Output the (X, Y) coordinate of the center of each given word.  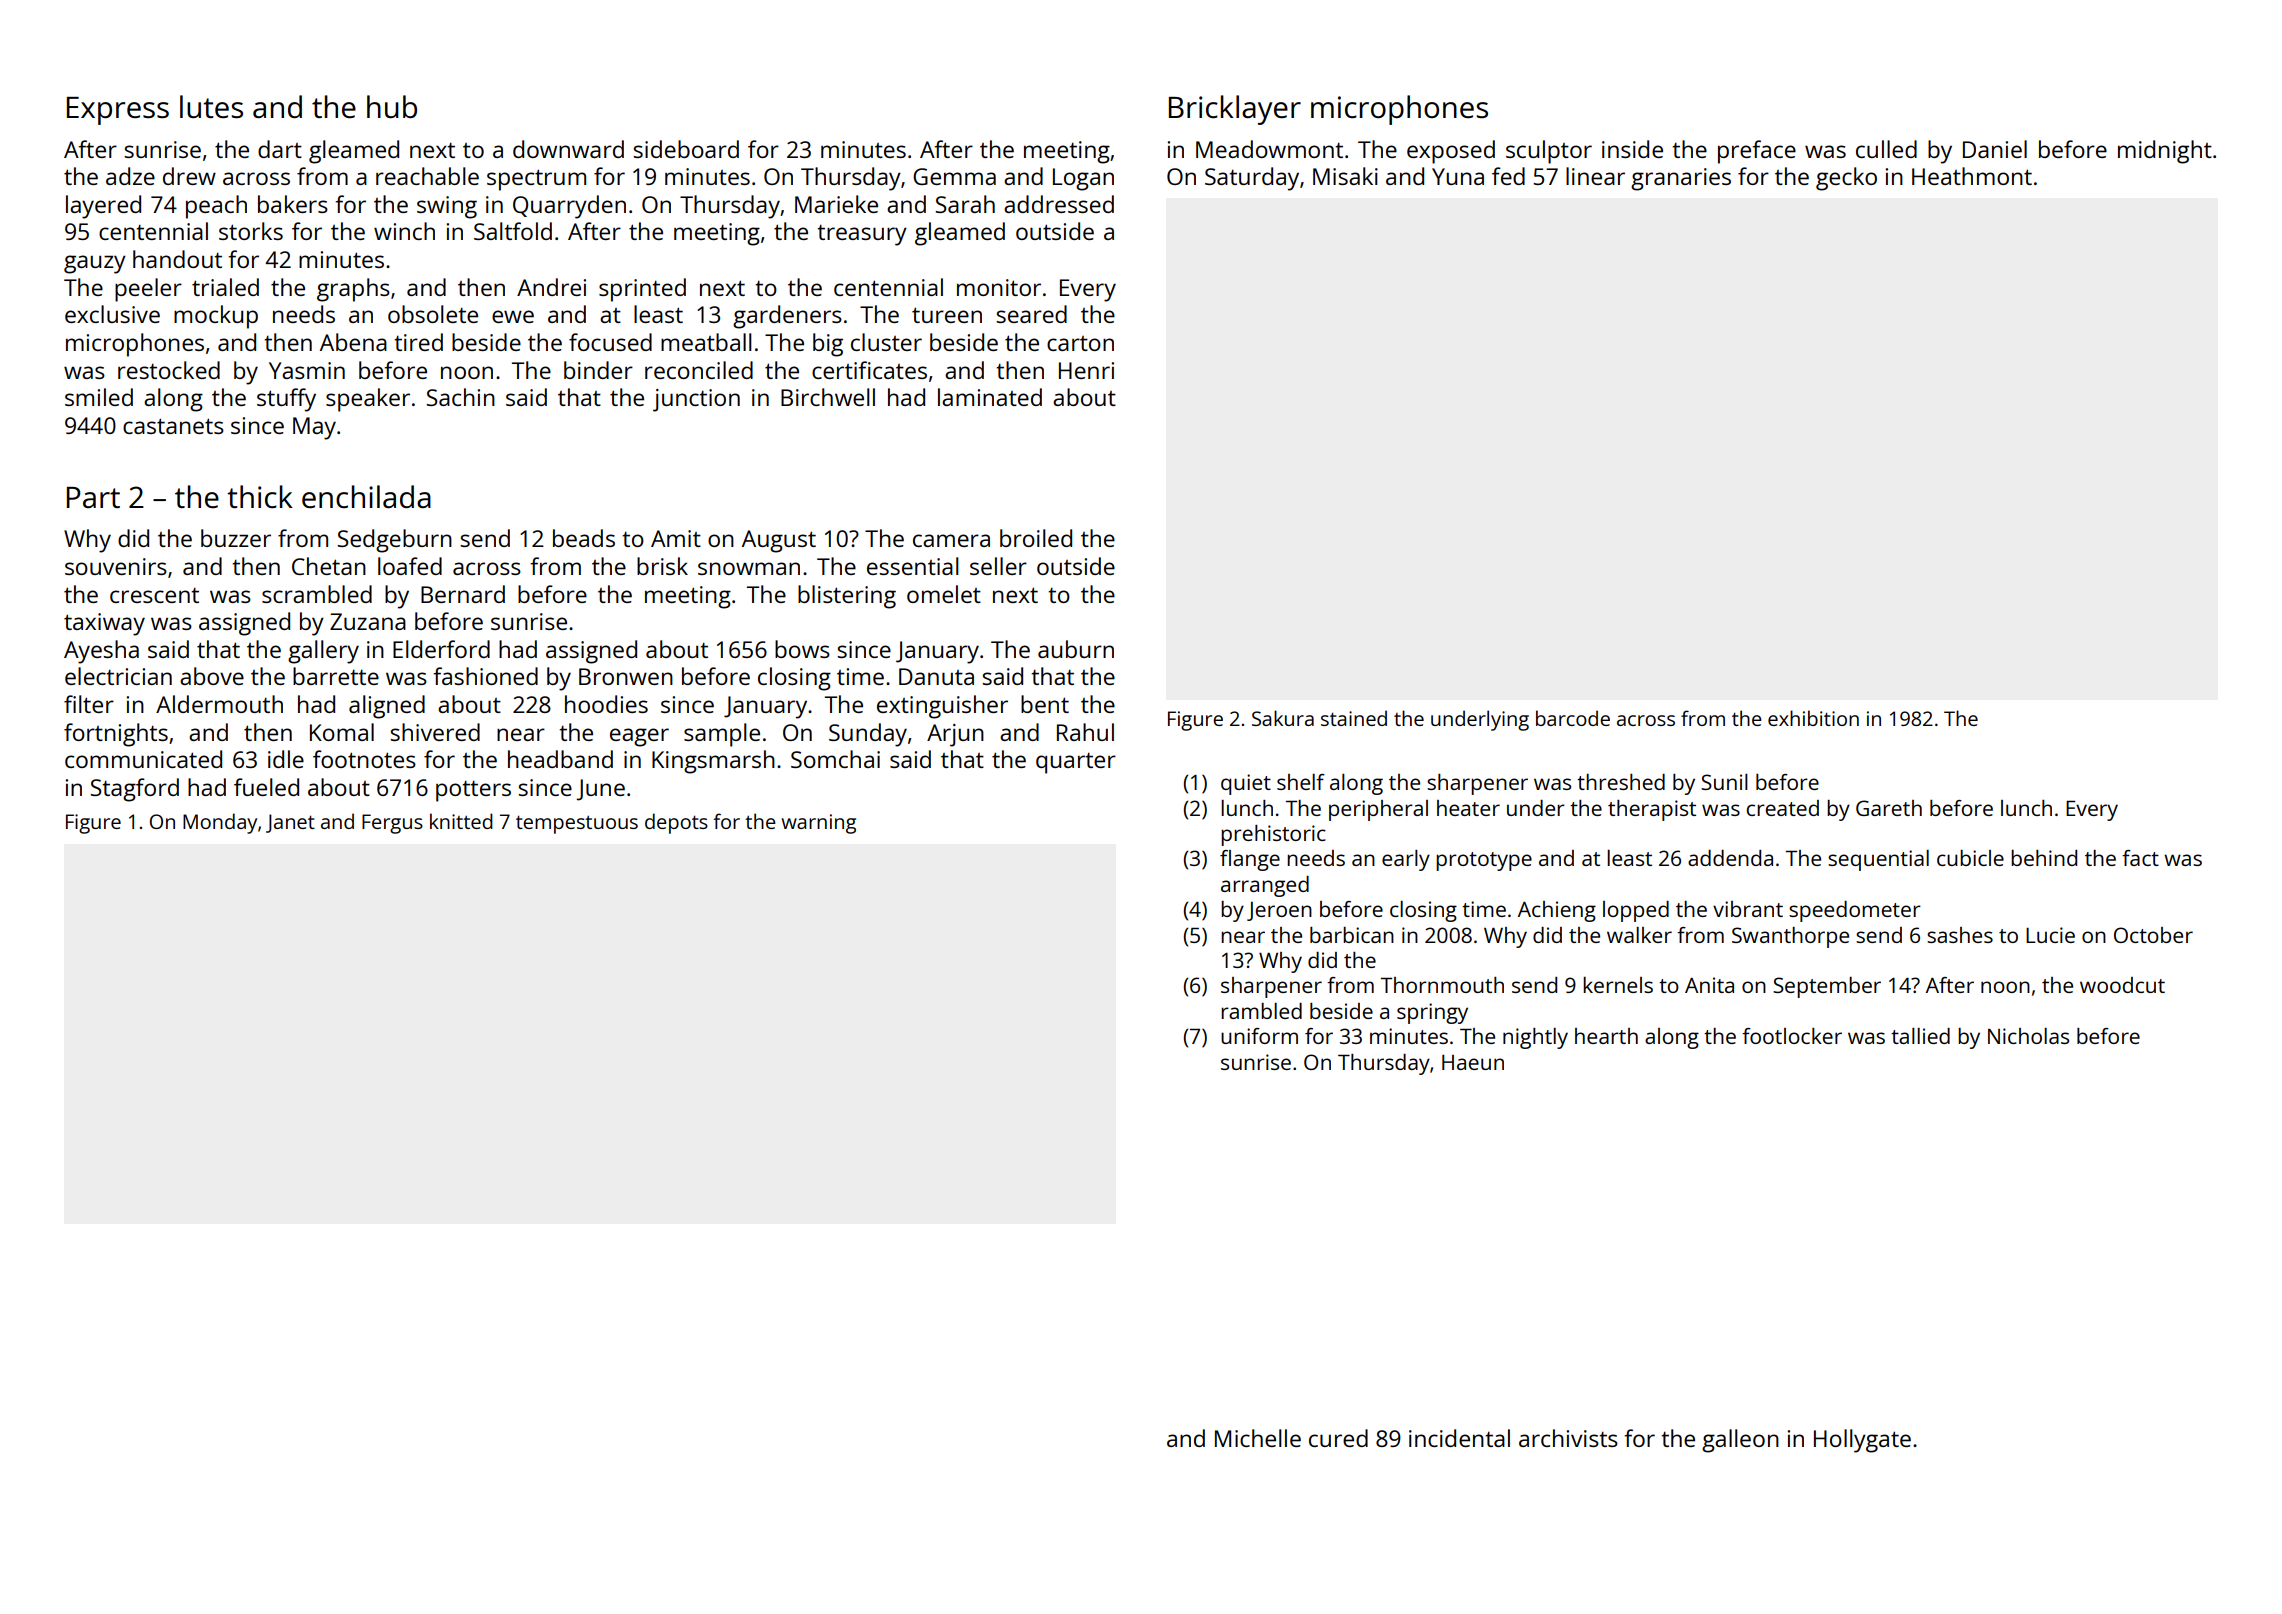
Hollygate (1862, 1441)
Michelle (1258, 1438)
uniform (1259, 1036)
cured (1338, 1438)
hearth (1606, 1036)
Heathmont (1972, 176)
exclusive (112, 314)
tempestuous (577, 825)
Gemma (954, 176)
